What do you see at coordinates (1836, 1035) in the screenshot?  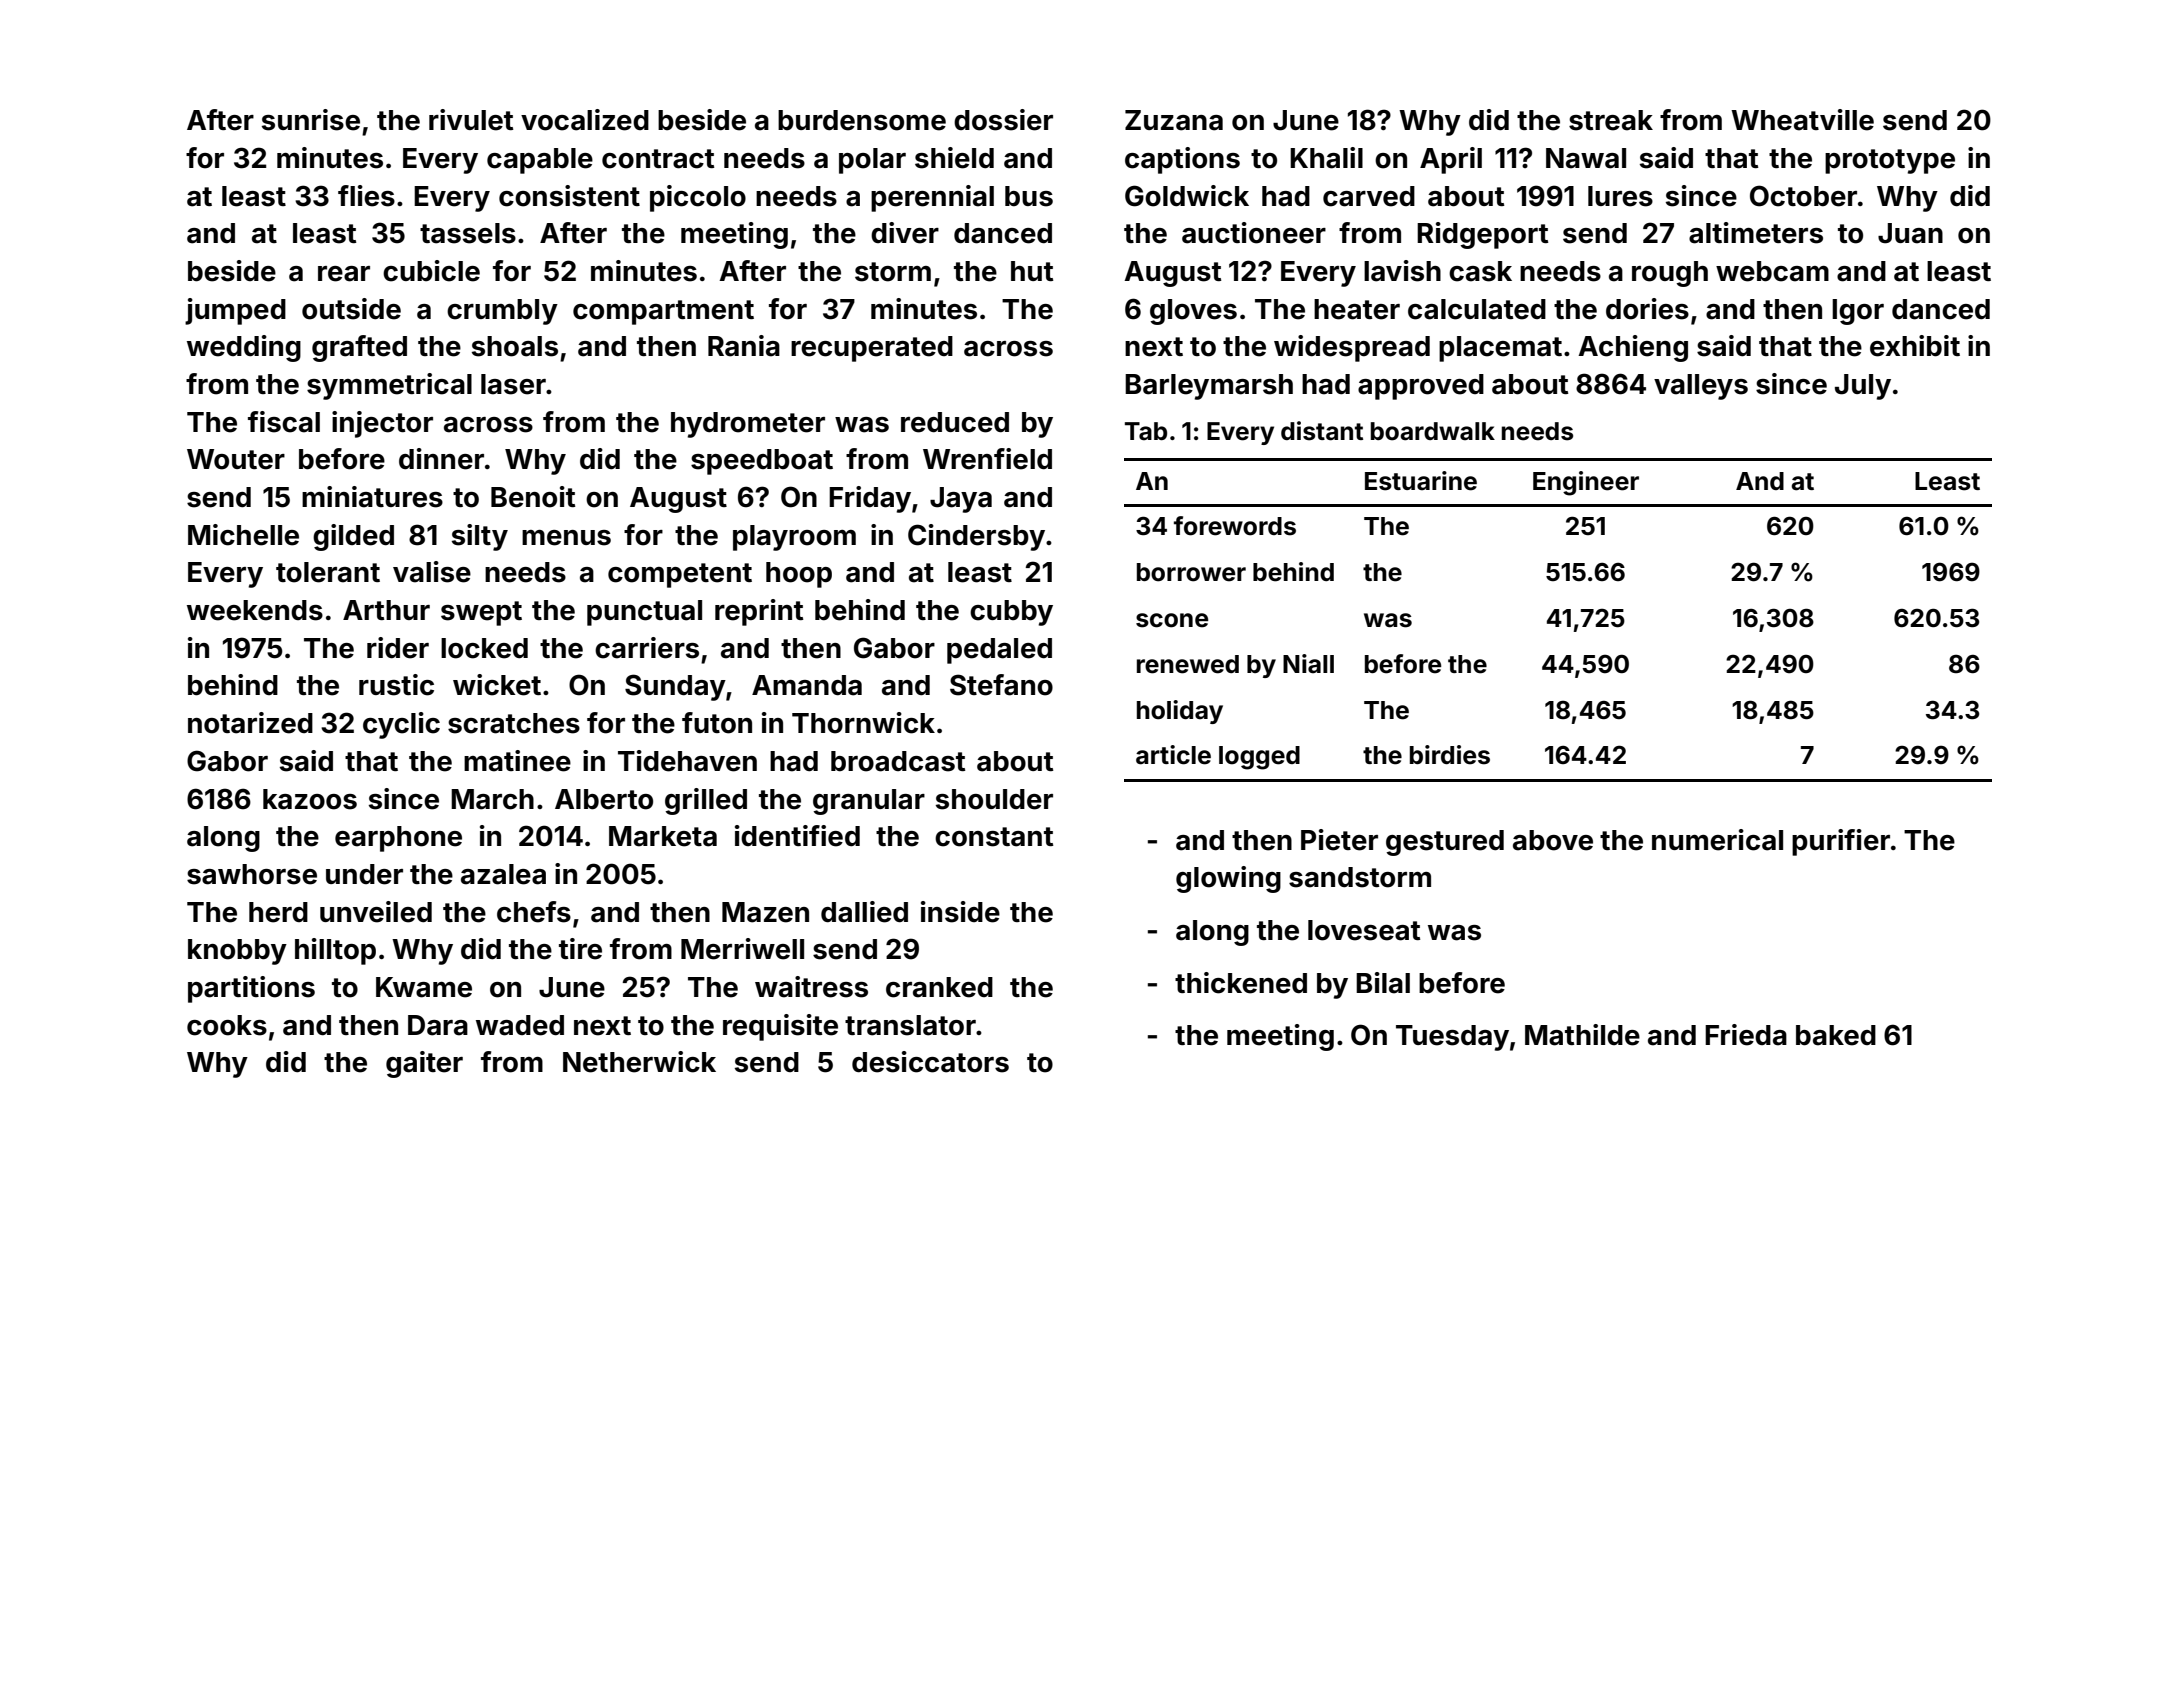 I see `baked` at bounding box center [1836, 1035].
